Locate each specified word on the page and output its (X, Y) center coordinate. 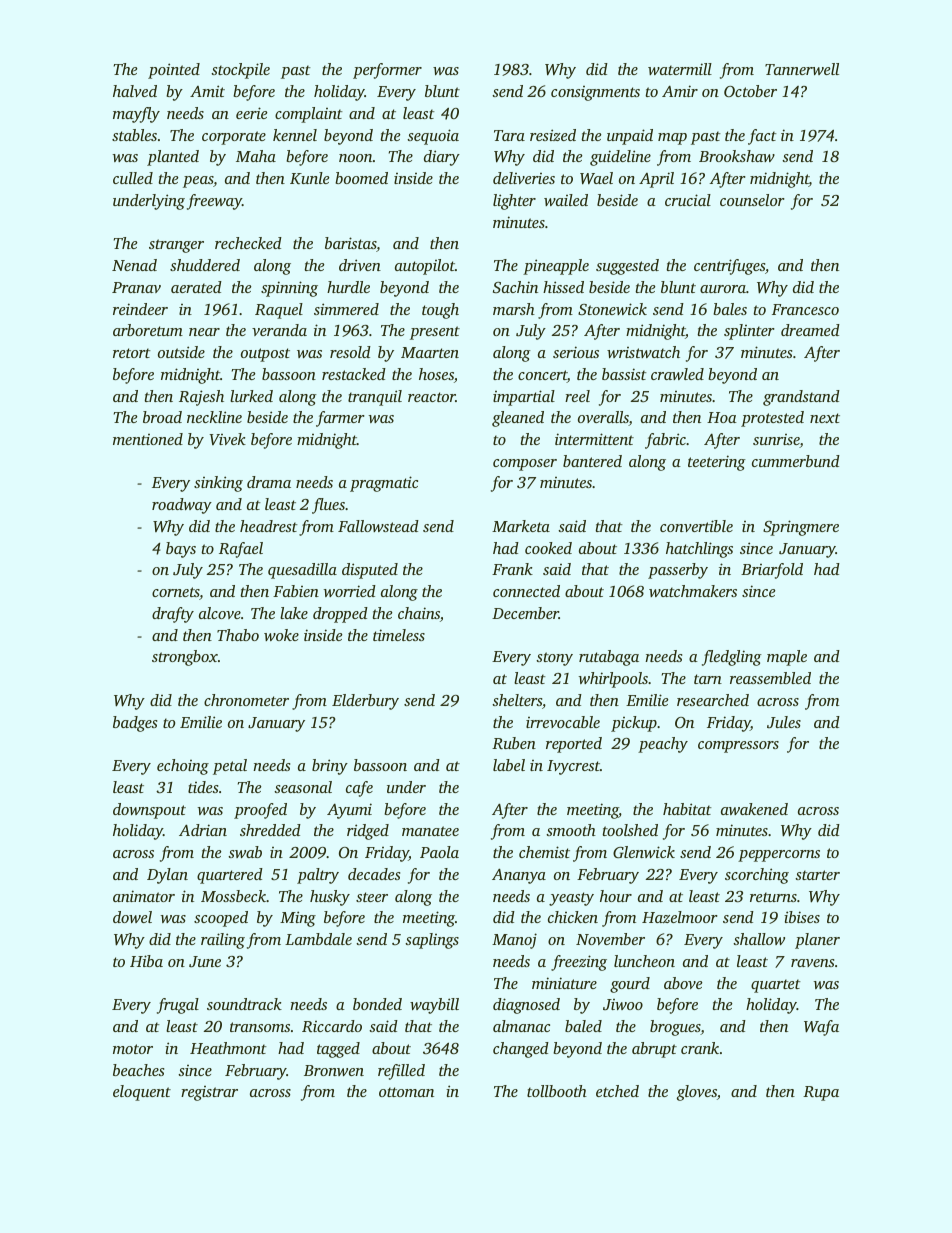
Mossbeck (233, 896)
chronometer (246, 700)
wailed (566, 200)
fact (762, 137)
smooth (571, 830)
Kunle (309, 178)
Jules (784, 722)
